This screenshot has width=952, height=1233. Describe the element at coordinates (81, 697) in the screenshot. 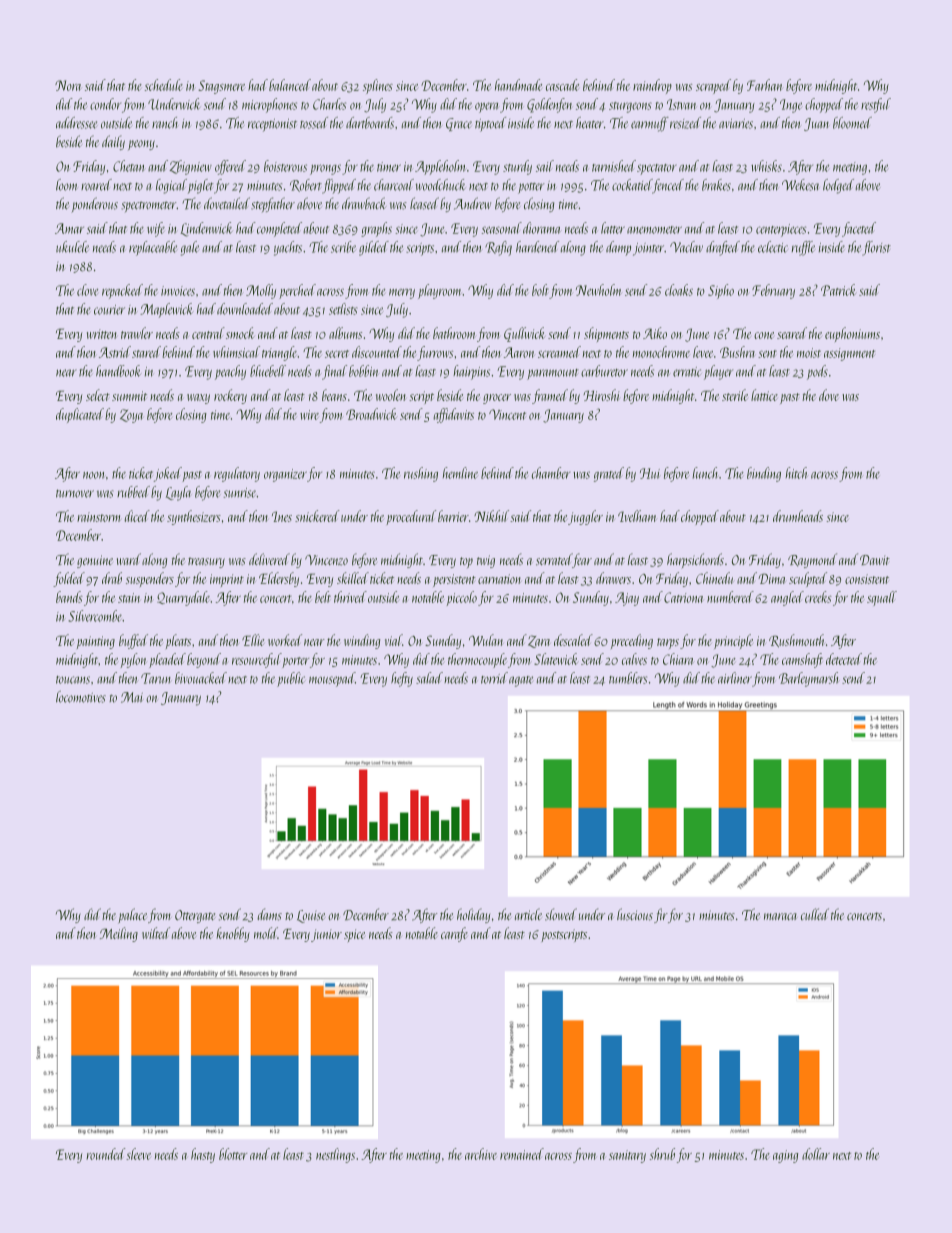

I see `locomotives` at that location.
